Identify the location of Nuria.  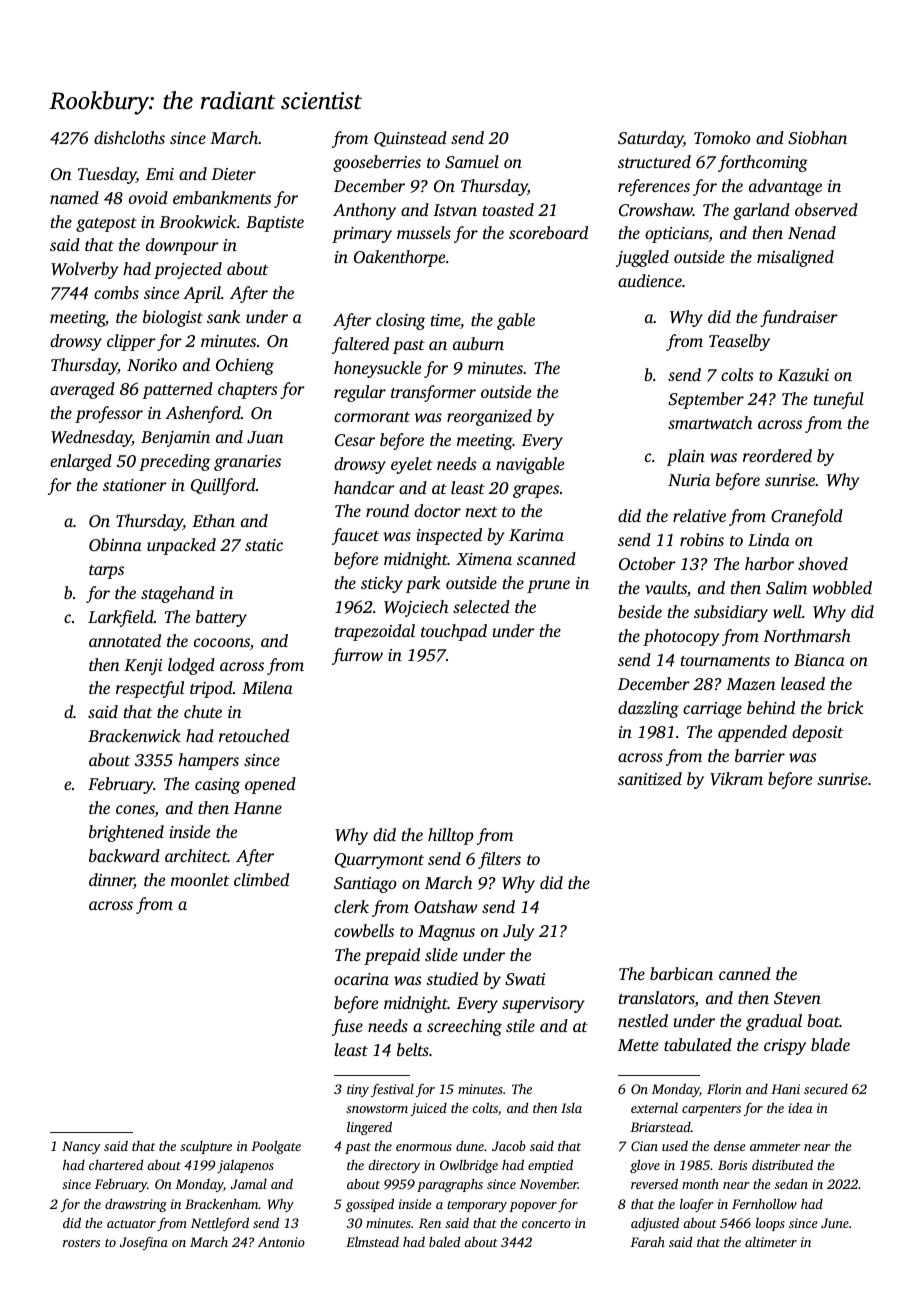
(689, 480).
